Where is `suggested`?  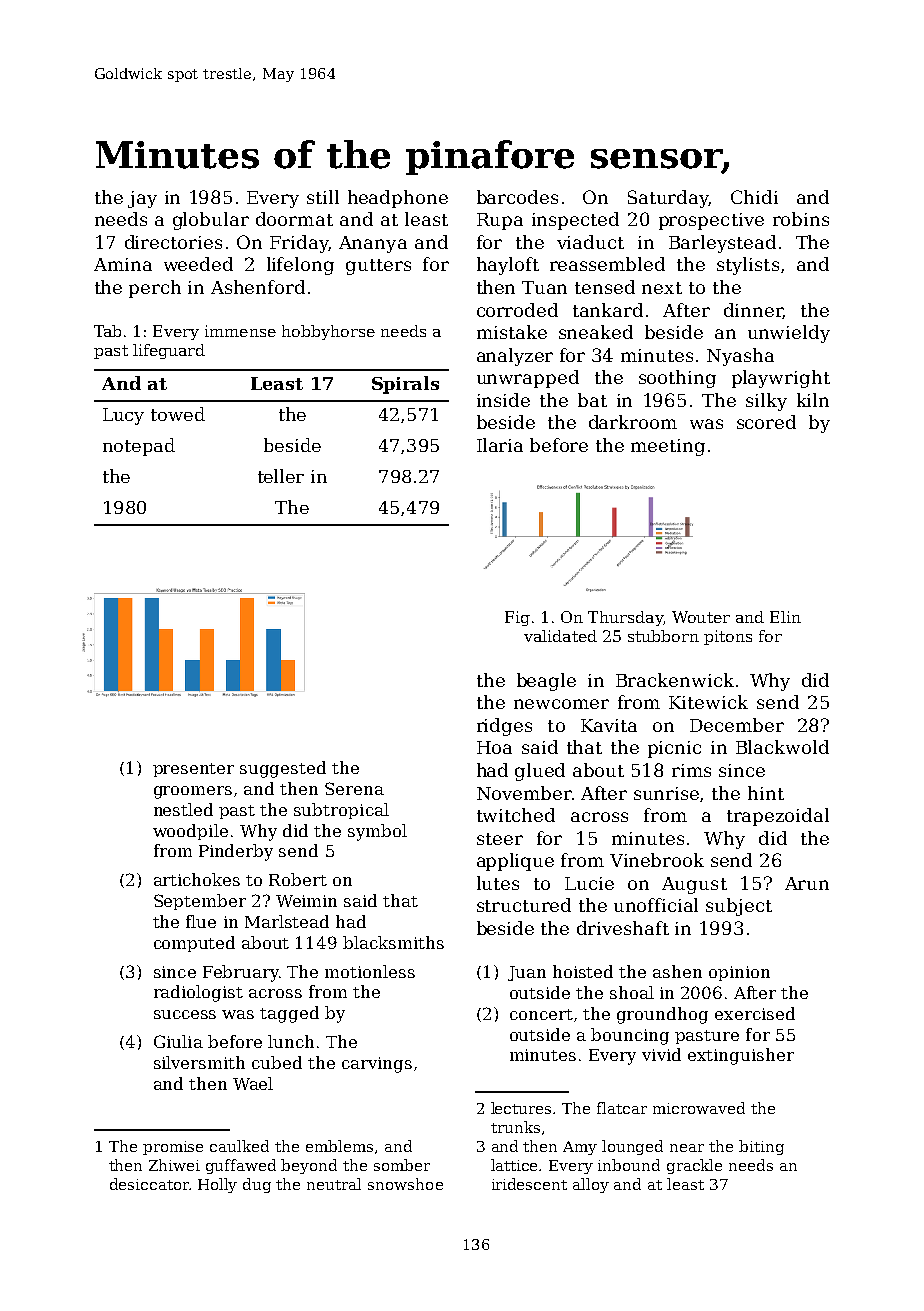 suggested is located at coordinates (283, 769).
